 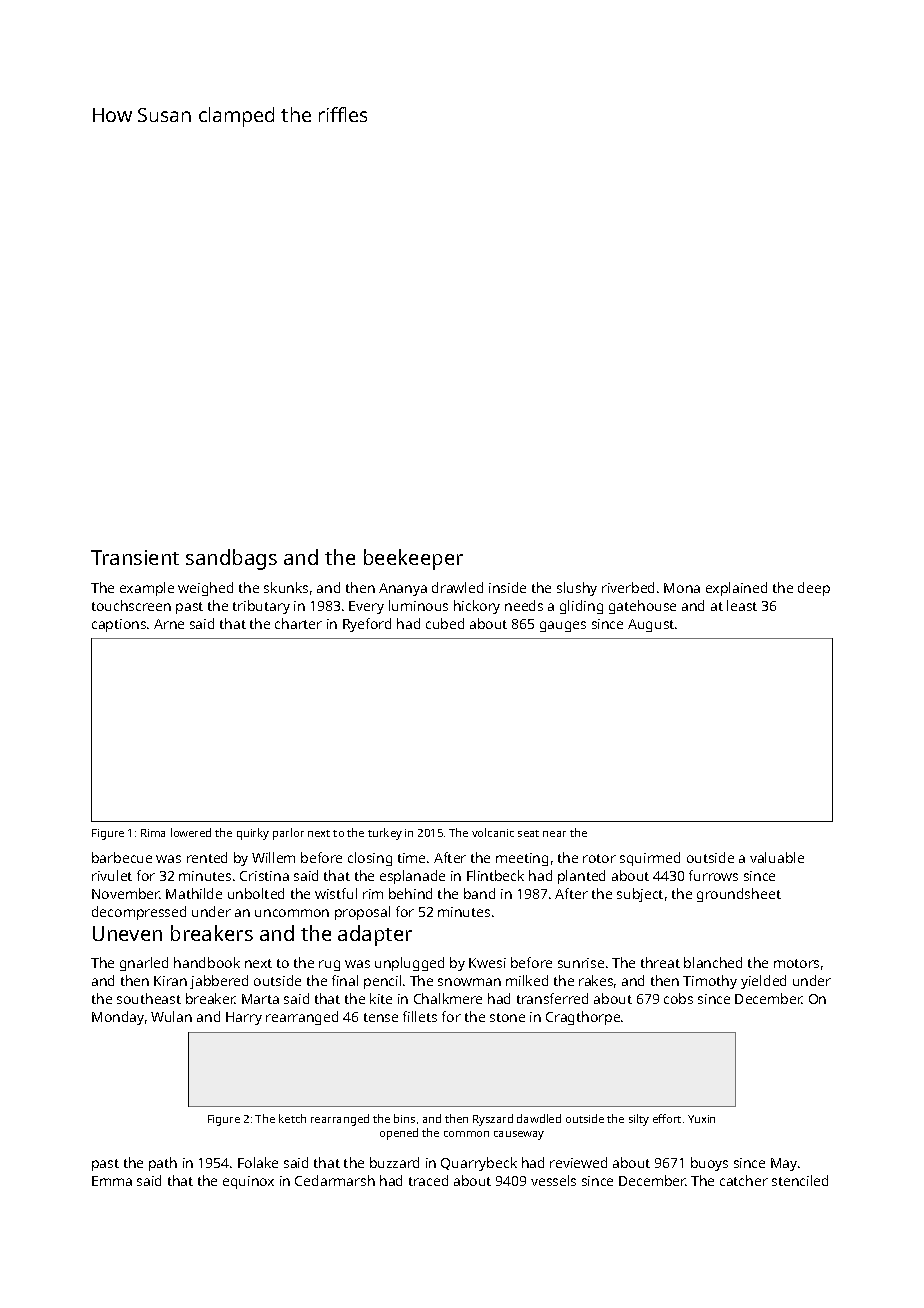 I want to click on Timothy, so click(x=710, y=982).
